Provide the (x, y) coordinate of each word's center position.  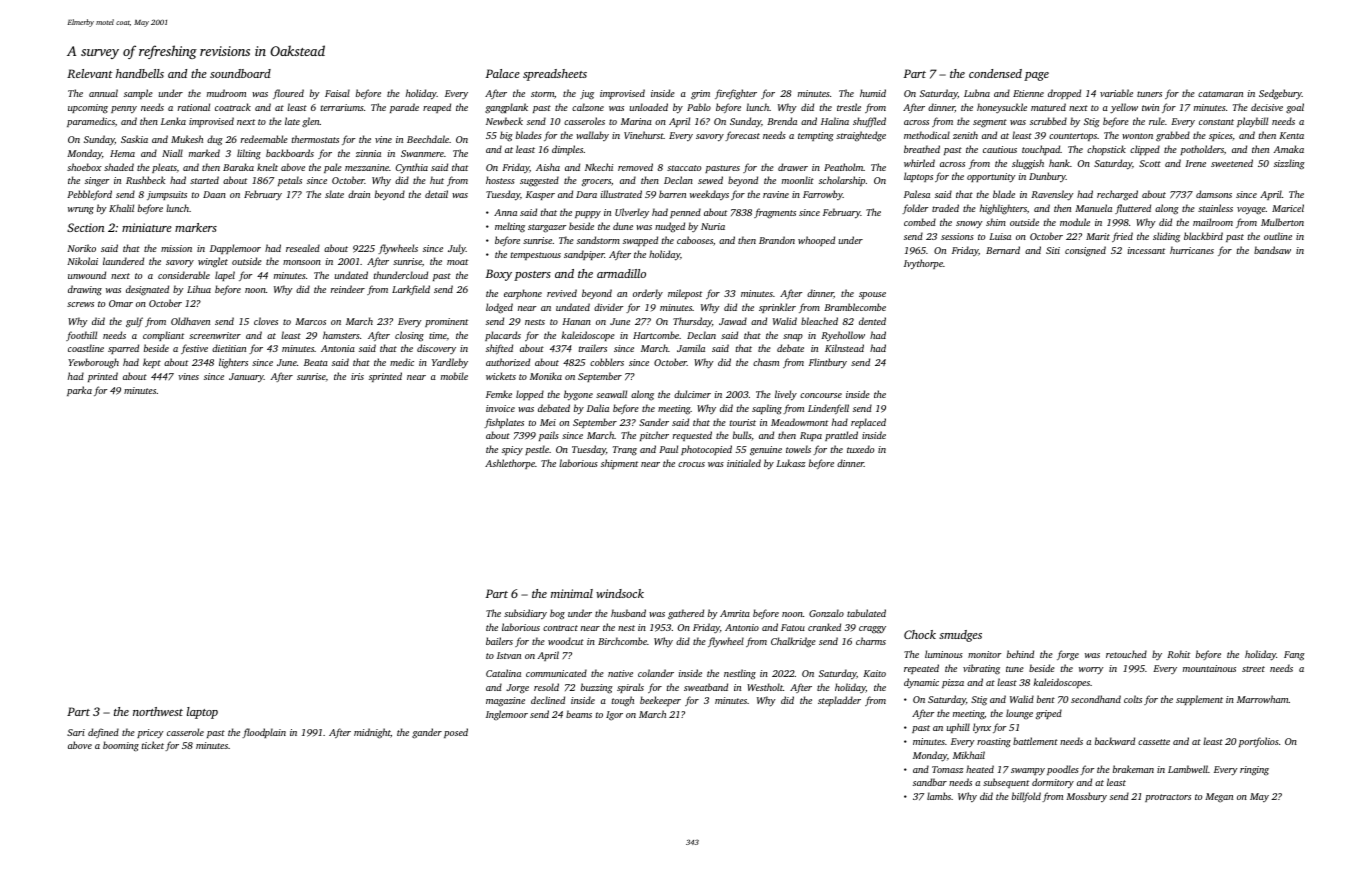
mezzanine (367, 167)
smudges (960, 636)
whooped (816, 241)
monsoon (302, 262)
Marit (1098, 236)
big (506, 136)
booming (121, 746)
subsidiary (525, 614)
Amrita (735, 613)
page (1036, 76)
